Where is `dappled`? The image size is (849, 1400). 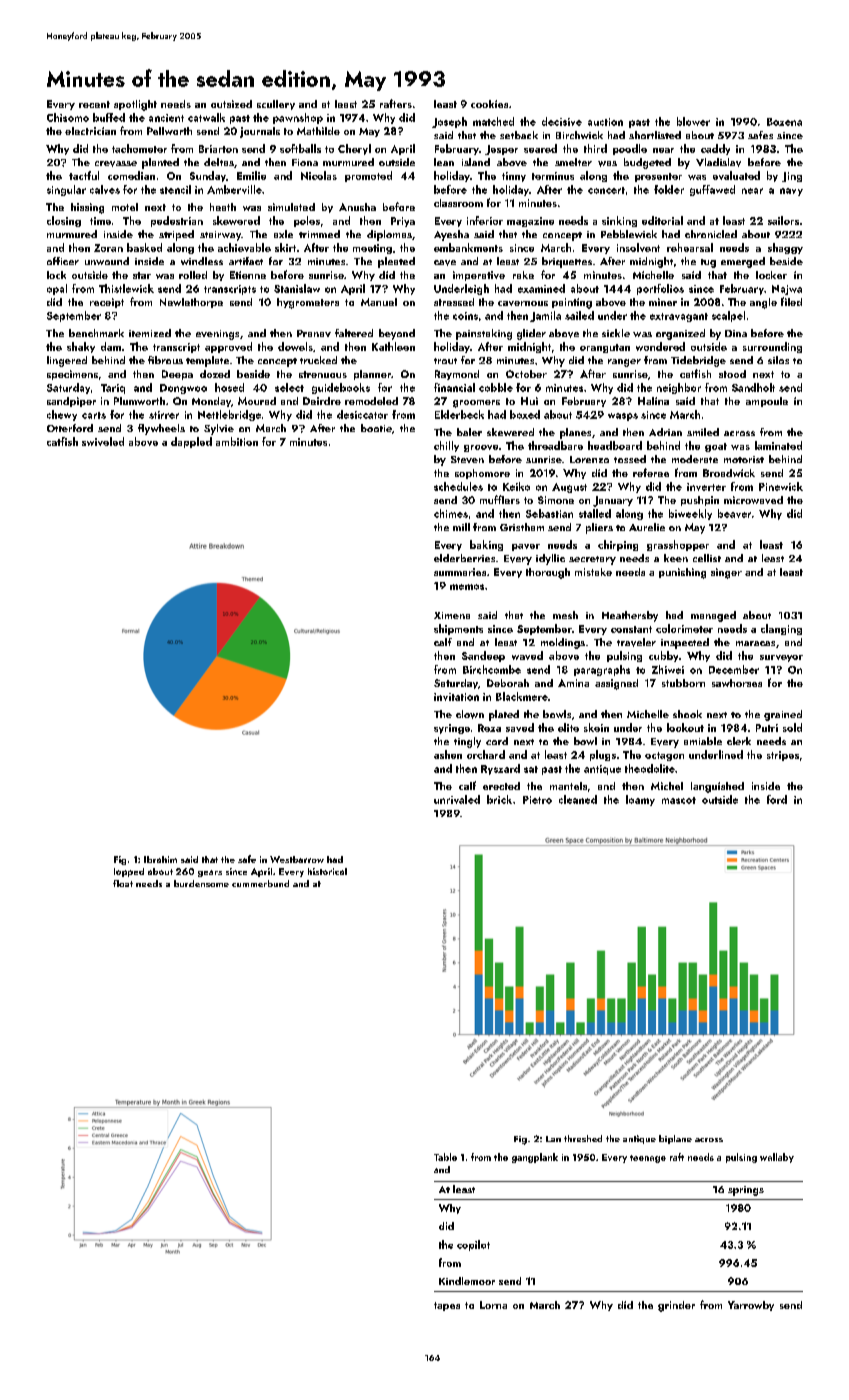 dappled is located at coordinates (191, 442).
